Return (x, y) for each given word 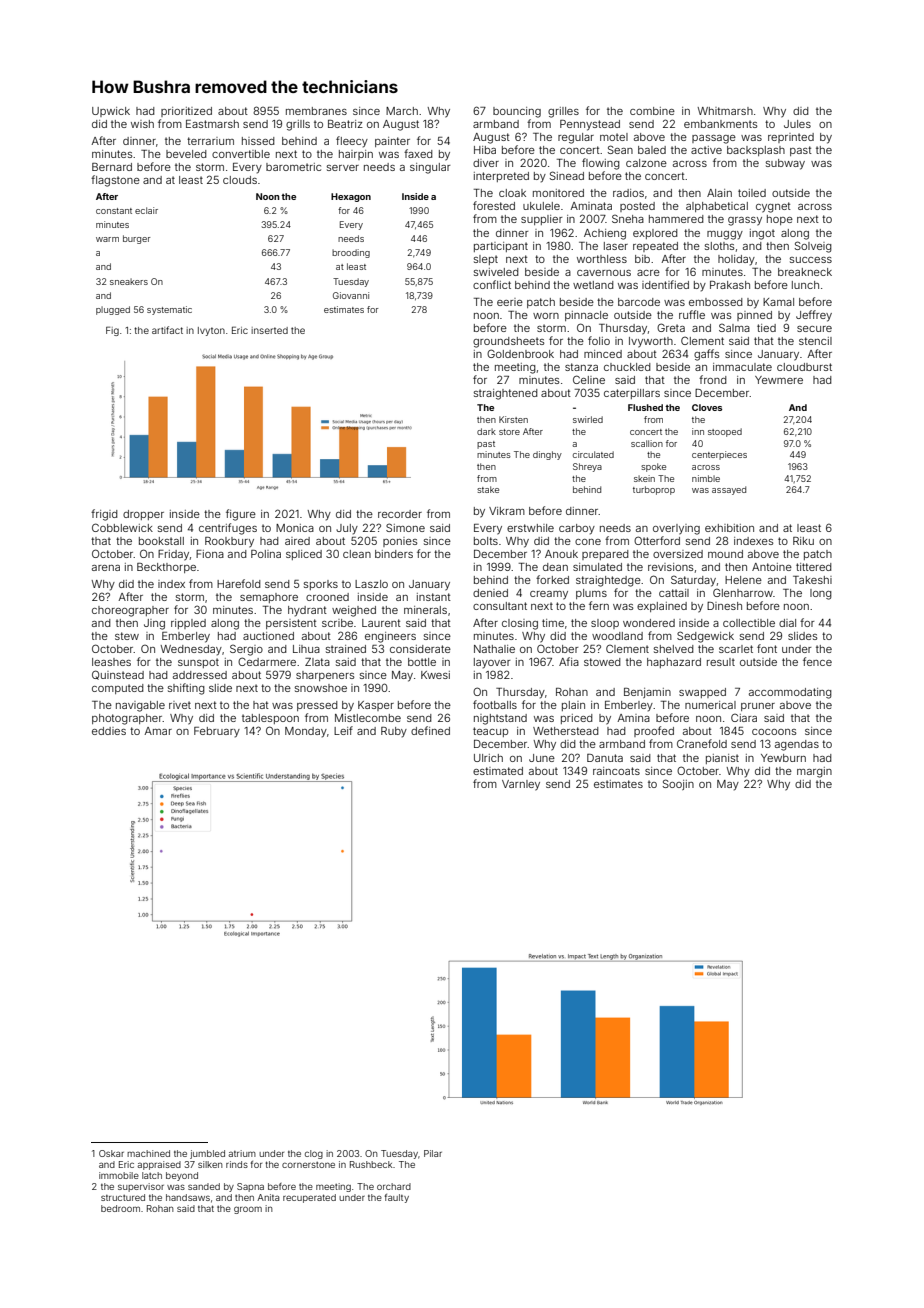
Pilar (433, 1153)
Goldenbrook (520, 353)
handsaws (188, 1197)
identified (665, 284)
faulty (397, 1198)
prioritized (186, 112)
